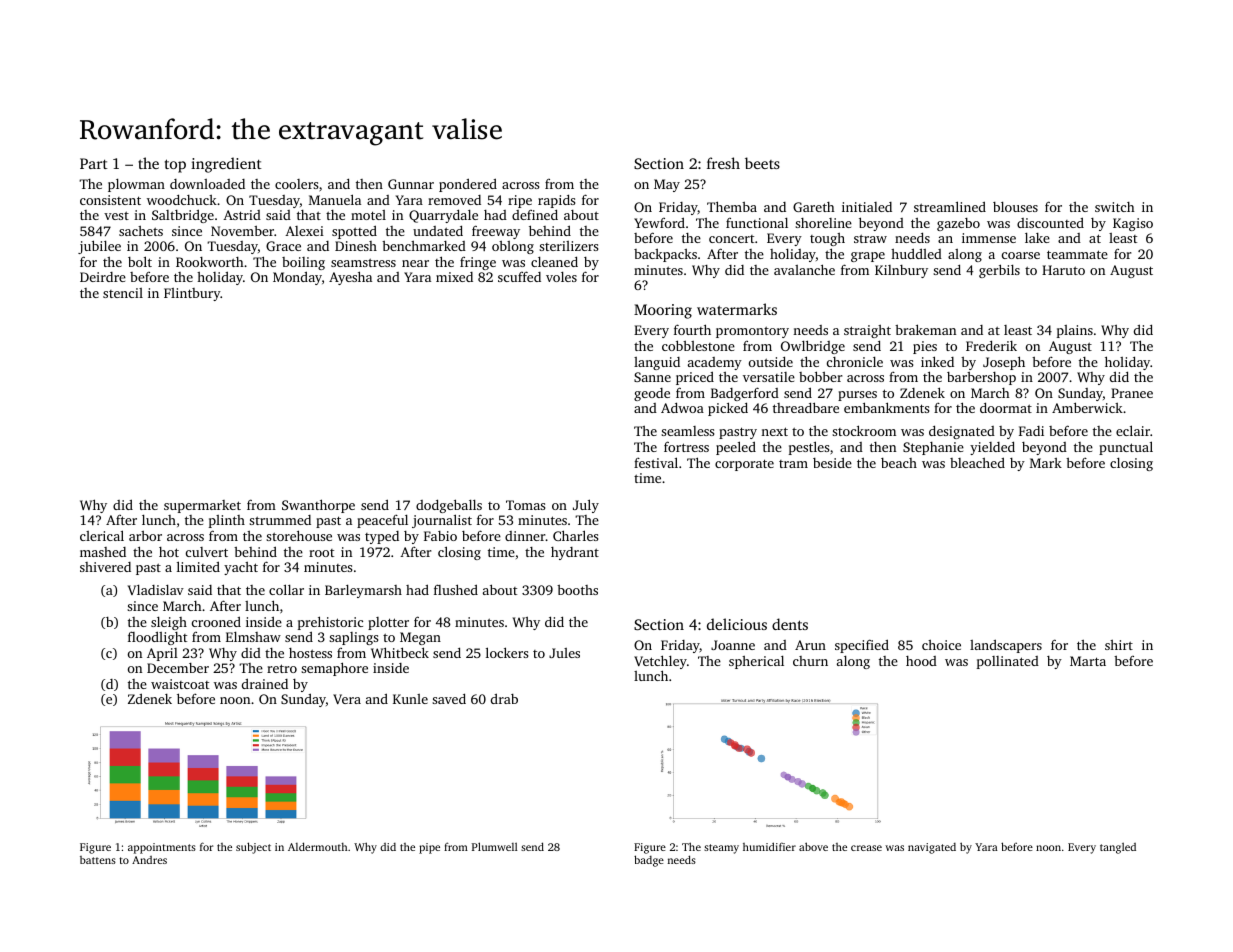 Image resolution: width=1233 pixels, height=952 pixels. Describe the element at coordinates (652, 394) in the document. I see `geode` at that location.
